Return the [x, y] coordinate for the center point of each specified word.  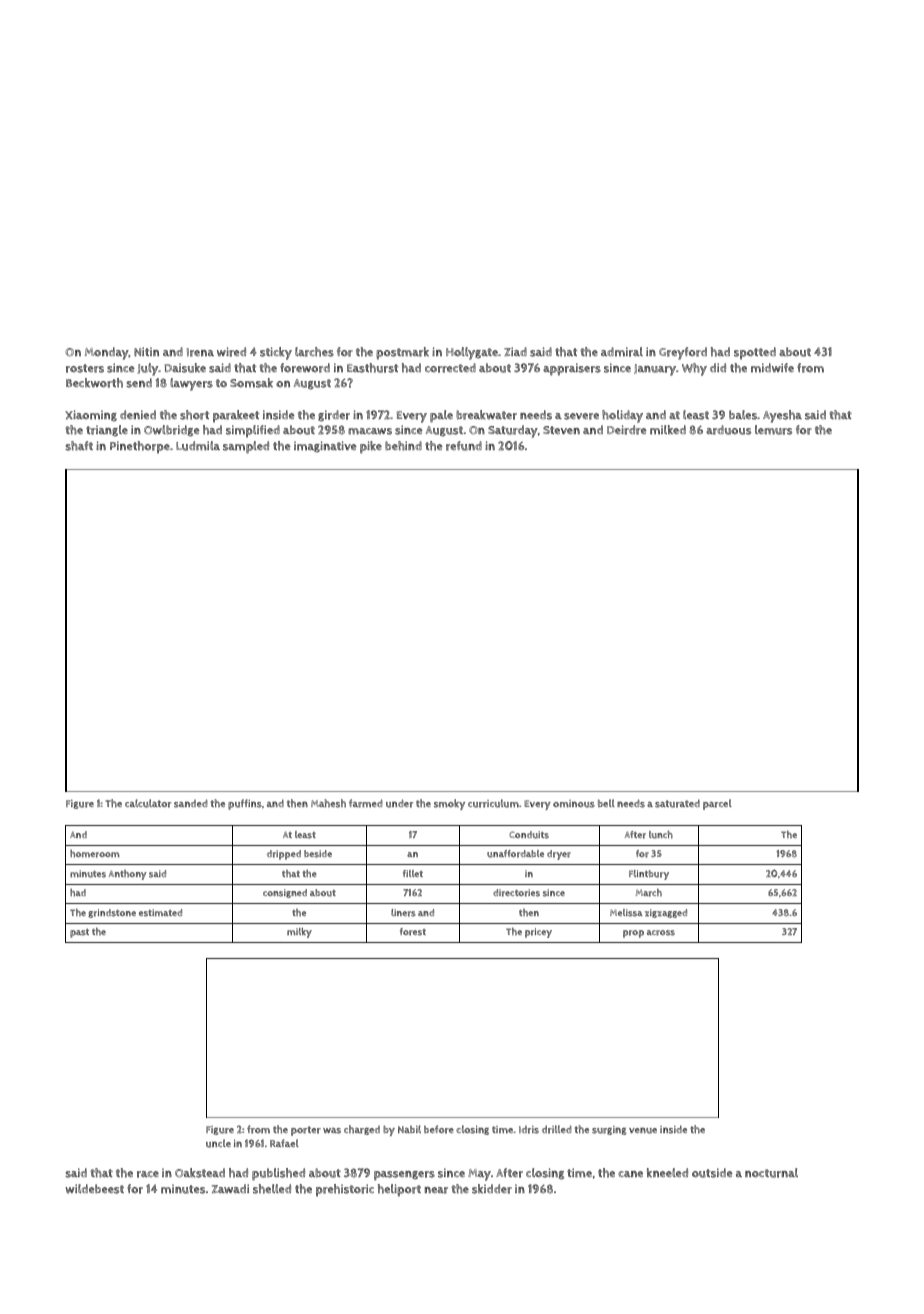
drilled [557, 1129]
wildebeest [94, 1189]
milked [668, 430]
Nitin [146, 352]
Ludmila [198, 446]
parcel [717, 804]
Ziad [515, 351]
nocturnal [771, 1173]
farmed [366, 803]
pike [371, 447]
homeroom [95, 854]
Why [694, 369]
